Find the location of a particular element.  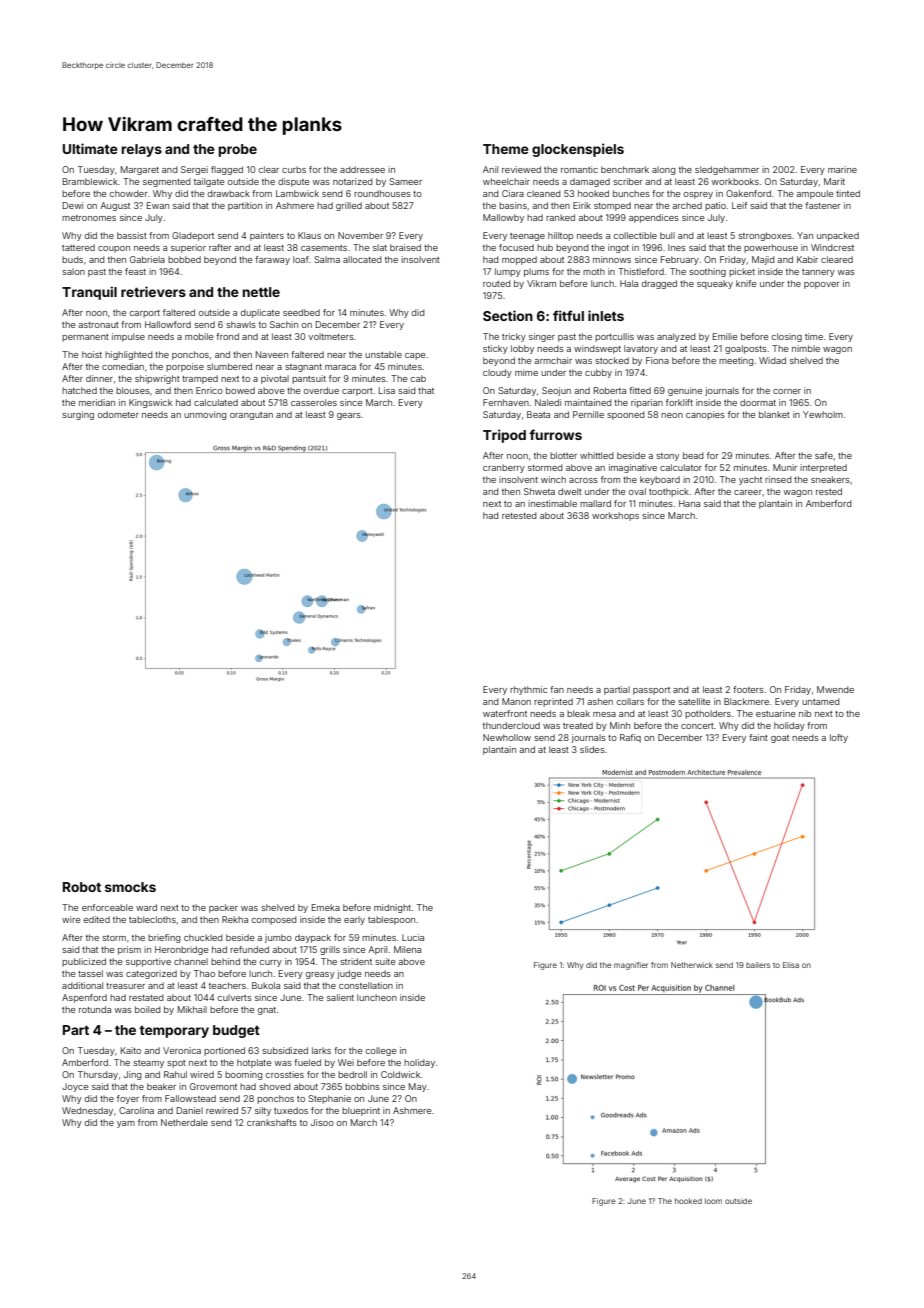

cape is located at coordinates (415, 356).
